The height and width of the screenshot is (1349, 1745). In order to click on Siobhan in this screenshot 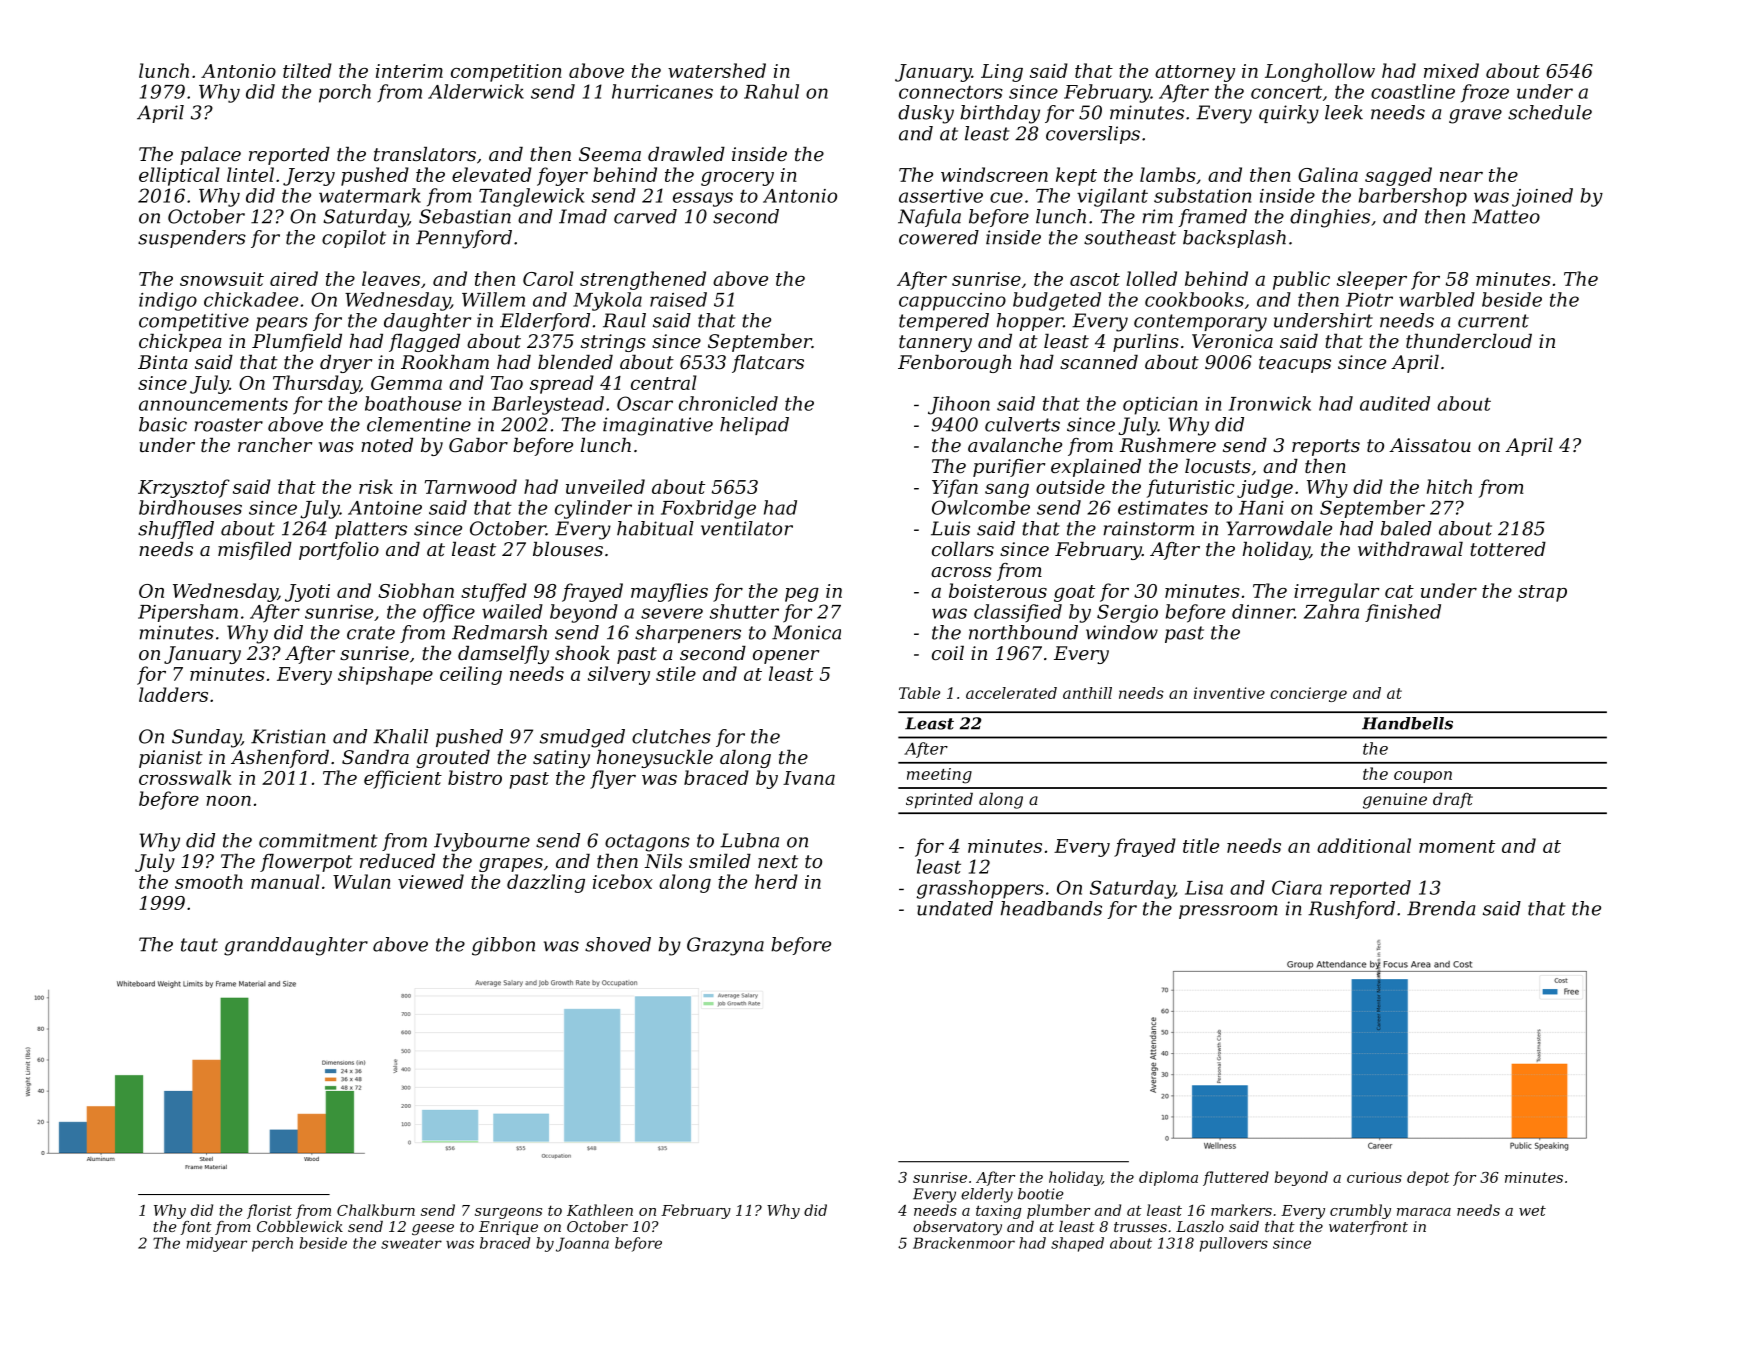, I will do `click(416, 590)`.
